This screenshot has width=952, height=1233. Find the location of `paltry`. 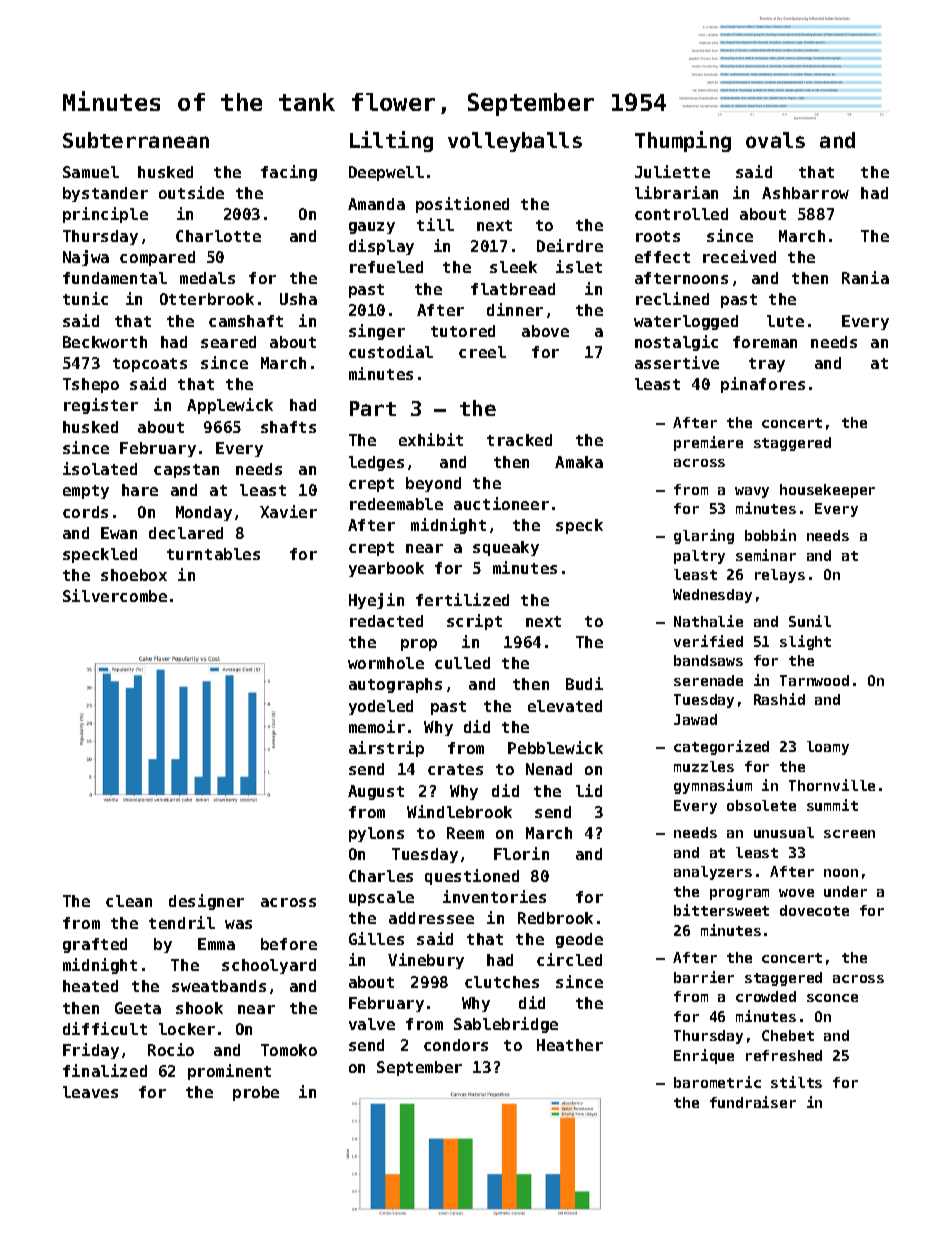

paltry is located at coordinates (699, 557).
